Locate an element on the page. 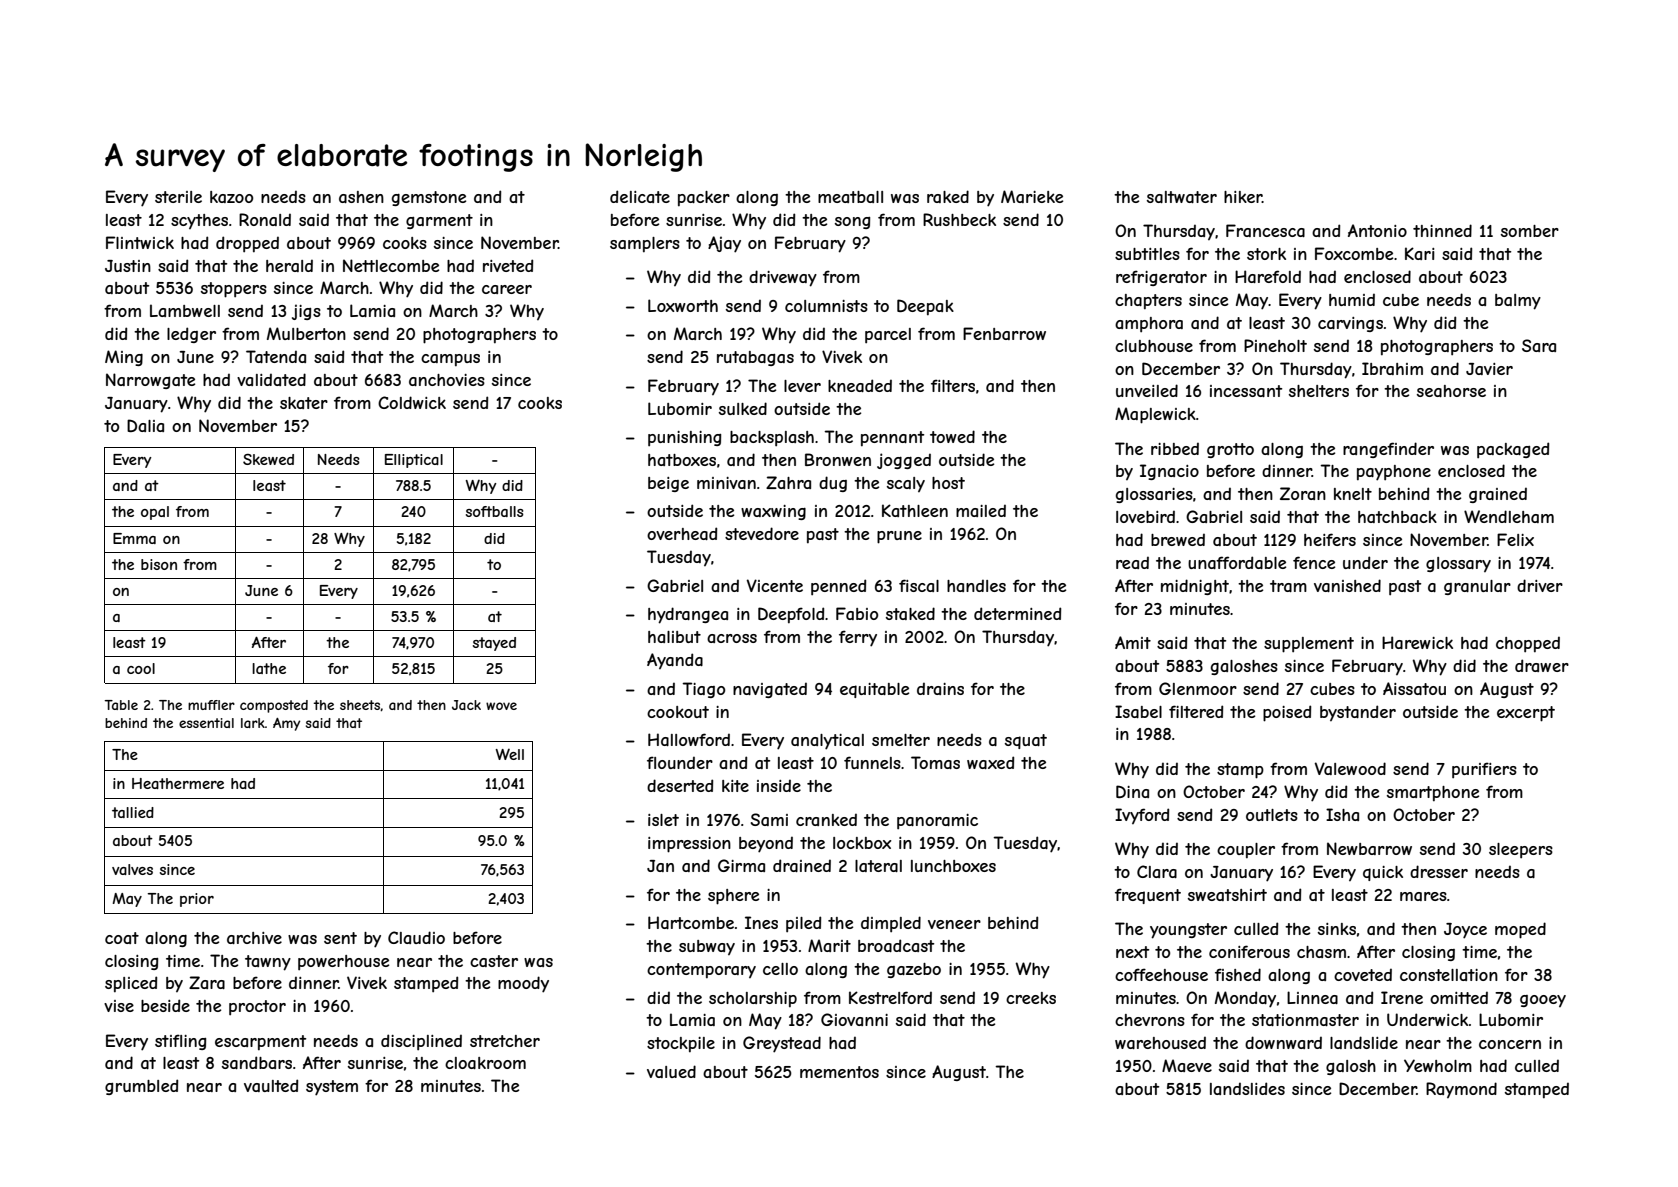 The image size is (1678, 1187). chopped is located at coordinates (1528, 644).
